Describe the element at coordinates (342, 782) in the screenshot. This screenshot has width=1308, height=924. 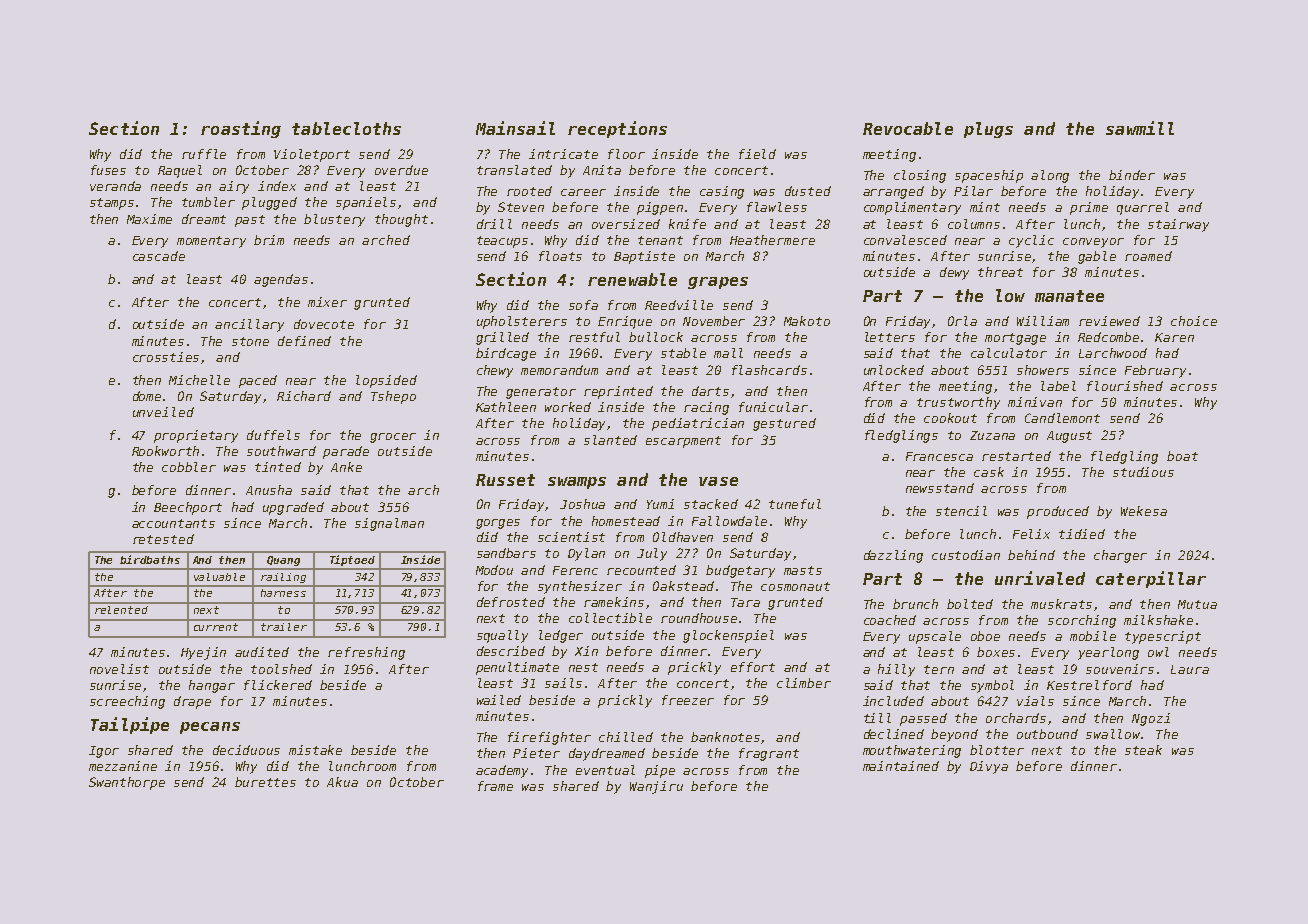
I see `Akua` at that location.
